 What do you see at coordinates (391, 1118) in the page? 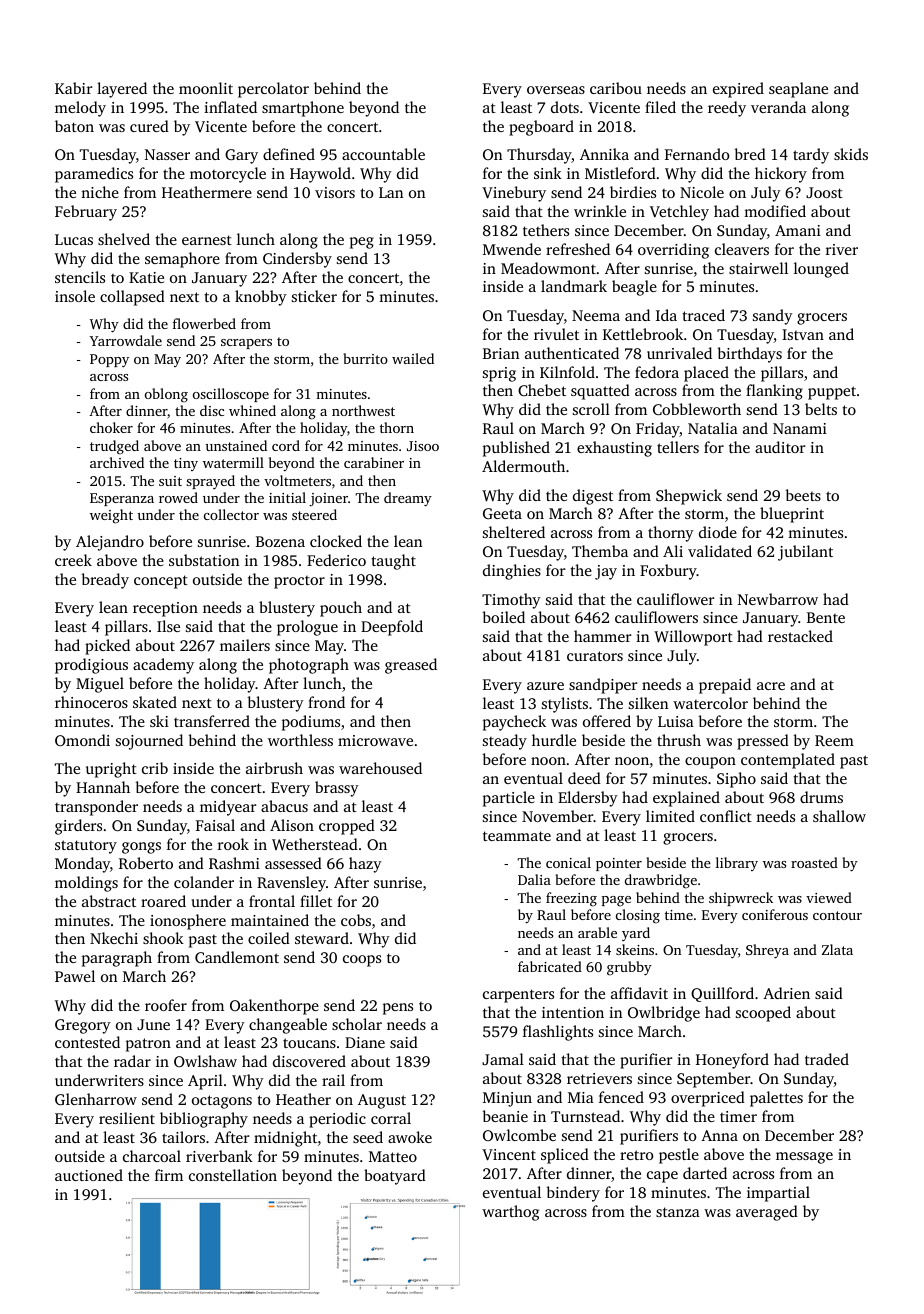
I see `corral` at bounding box center [391, 1118].
